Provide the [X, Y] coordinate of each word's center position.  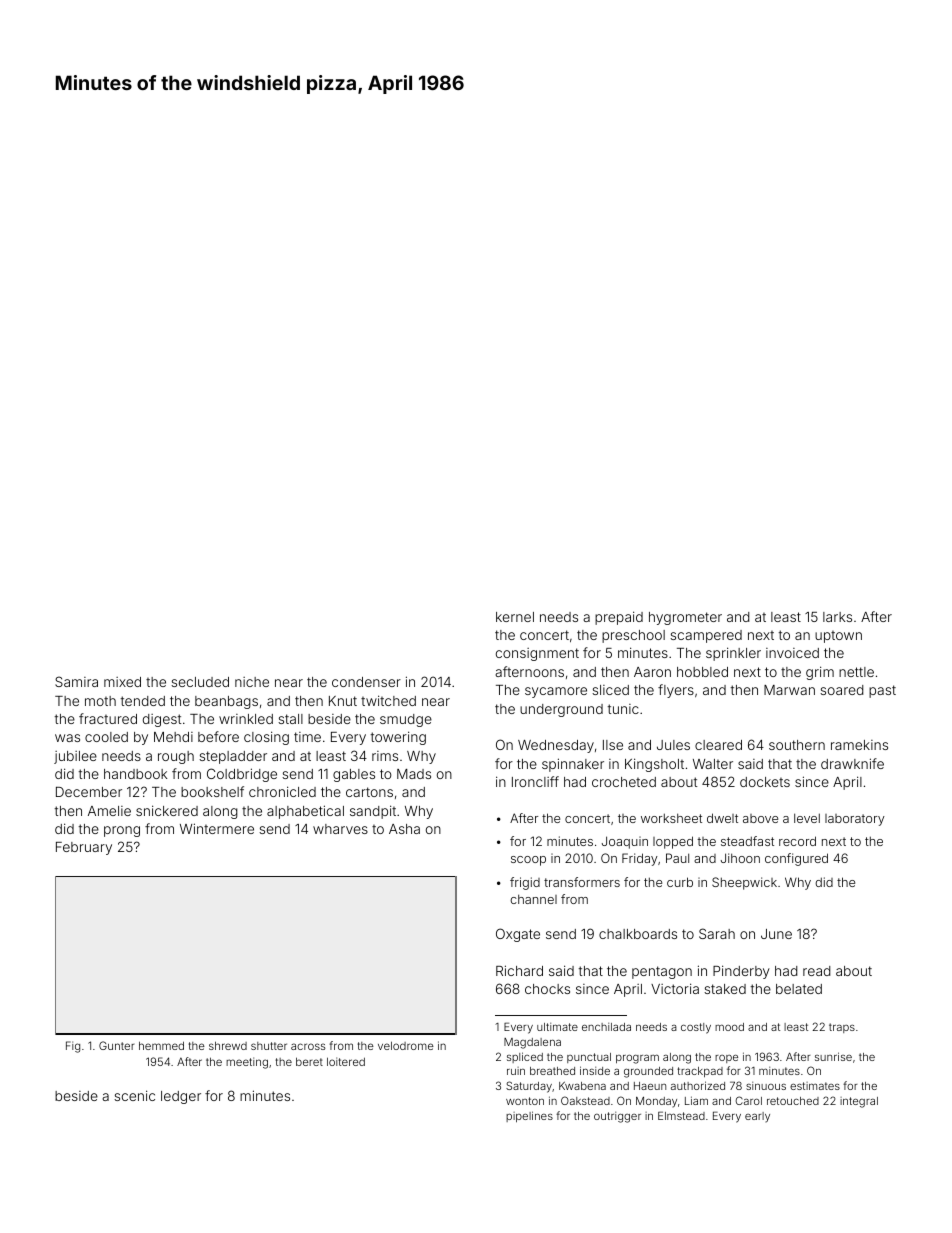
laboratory [855, 820]
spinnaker [573, 765]
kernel [515, 617]
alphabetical [305, 812]
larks [837, 617]
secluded [200, 682]
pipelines [529, 1116]
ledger [181, 1097]
